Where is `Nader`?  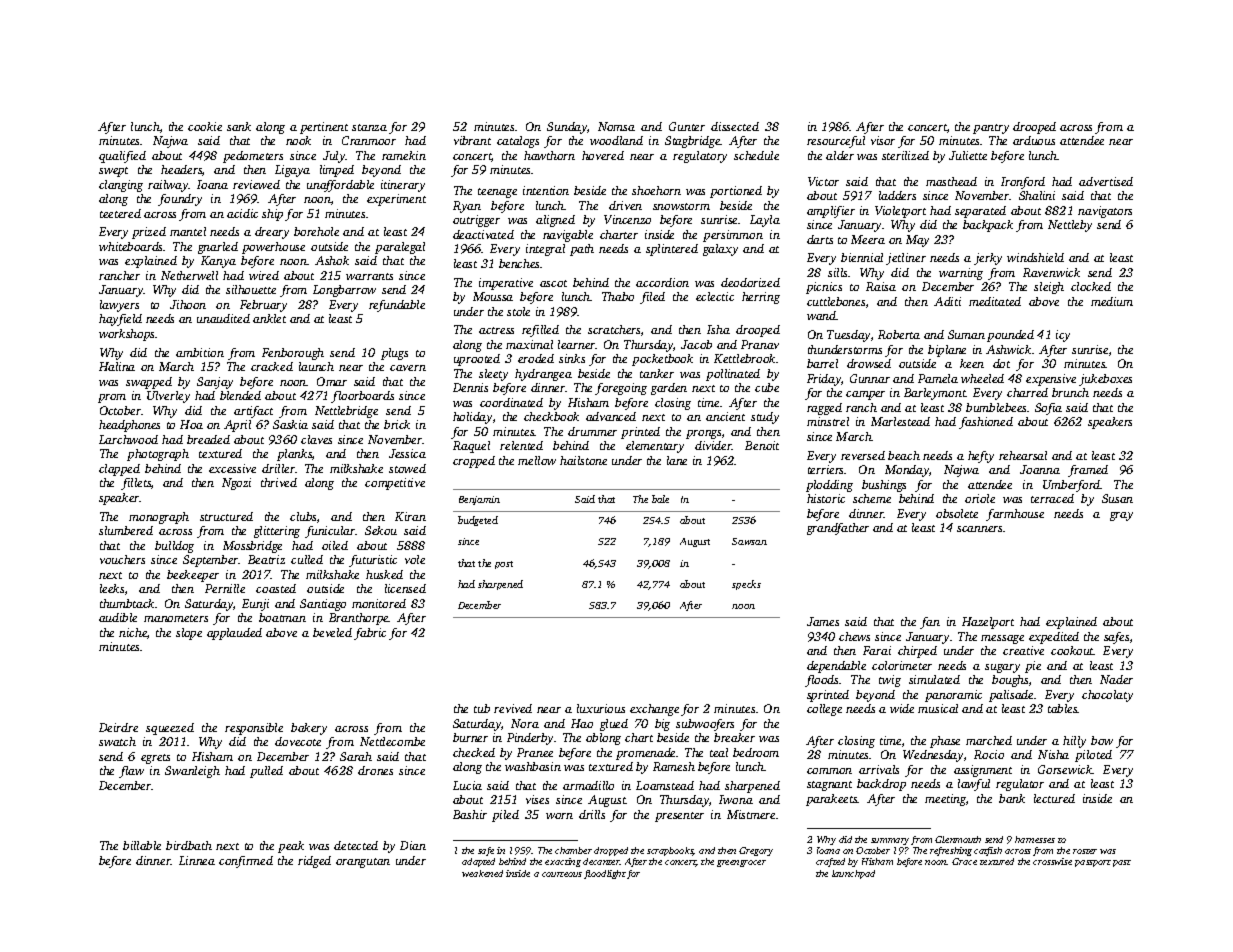
Nader is located at coordinates (1116, 679).
